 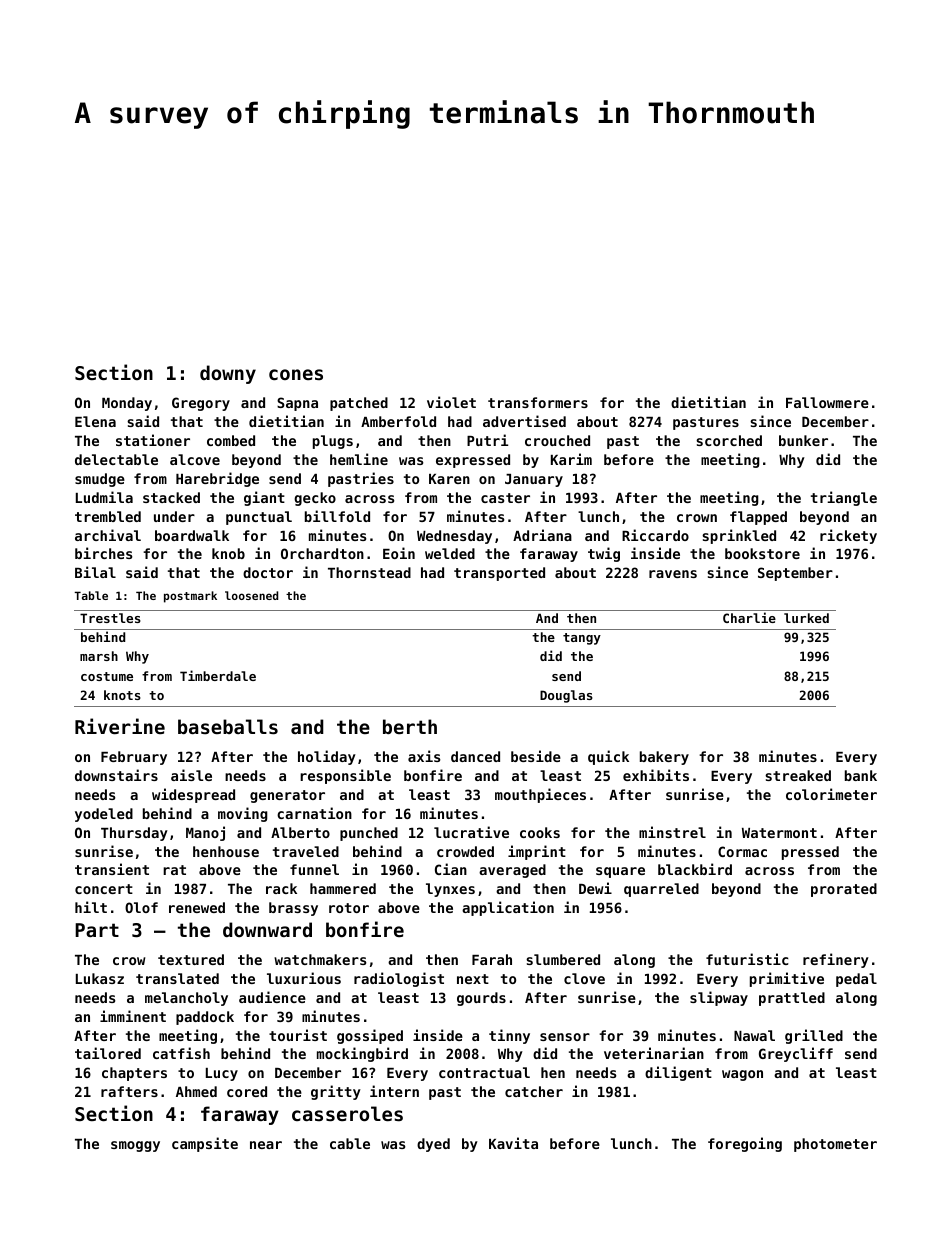 I want to click on hilt, so click(x=91, y=907).
